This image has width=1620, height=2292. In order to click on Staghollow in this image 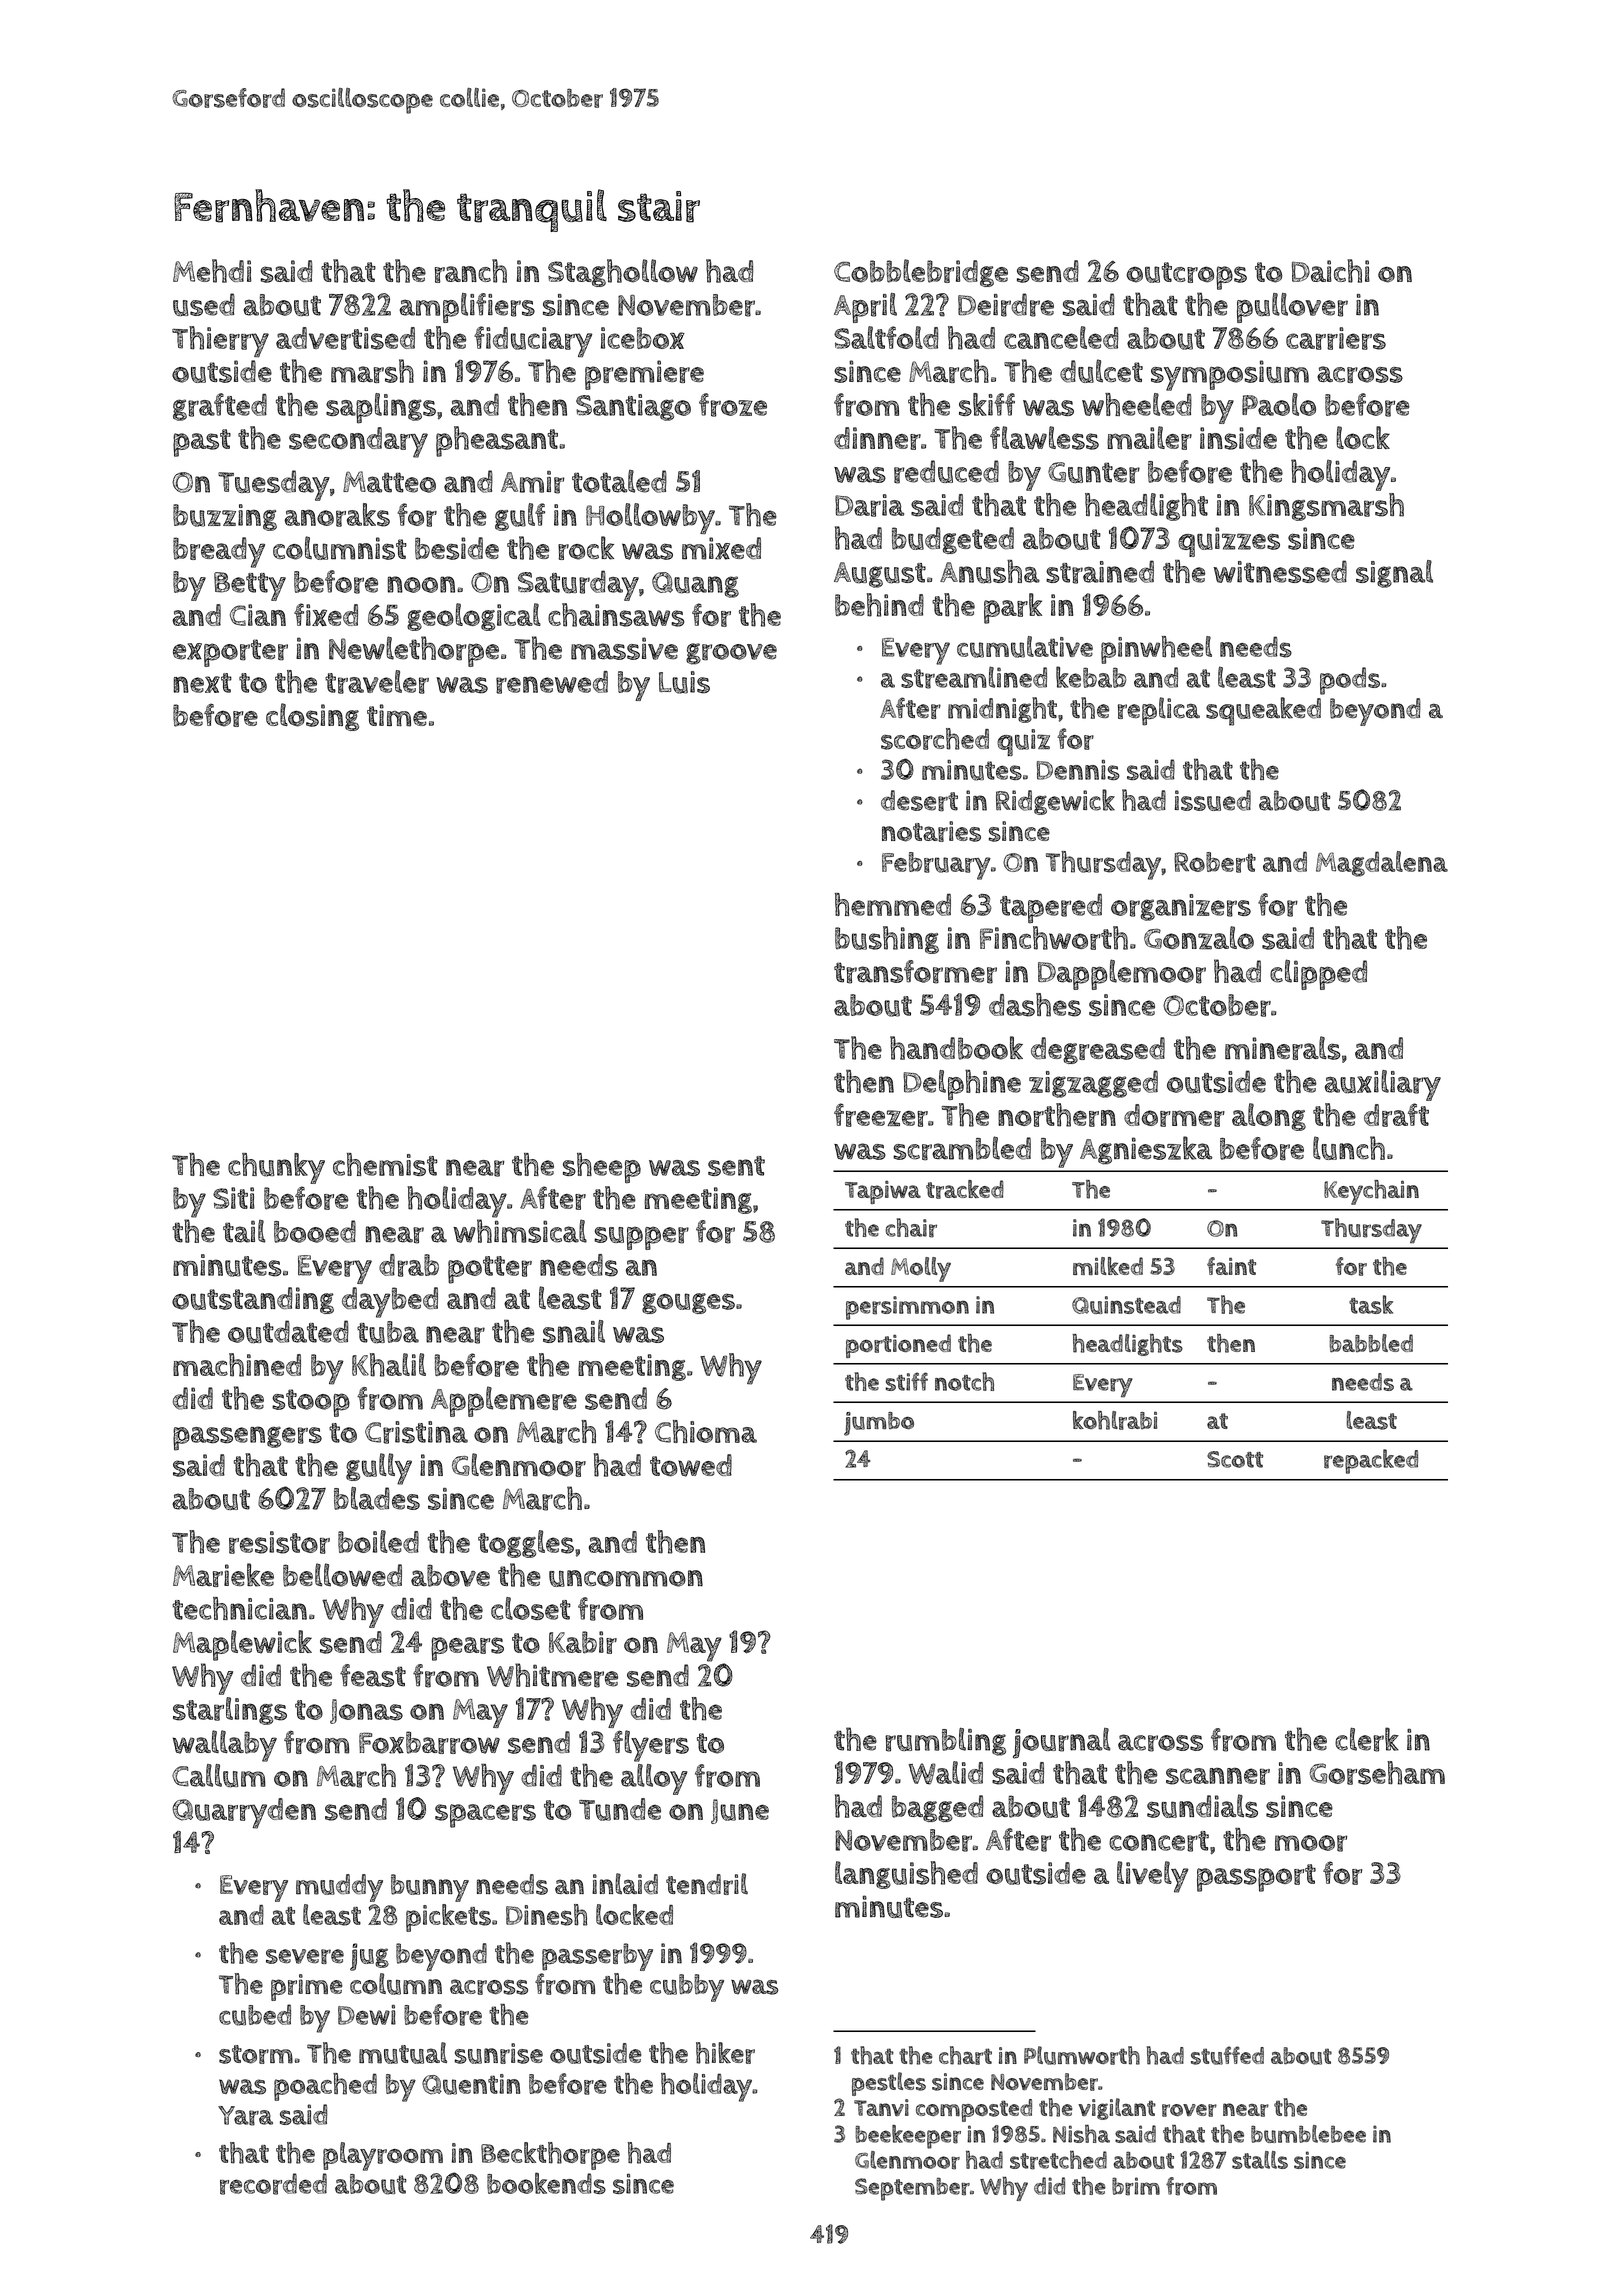, I will do `click(623, 273)`.
